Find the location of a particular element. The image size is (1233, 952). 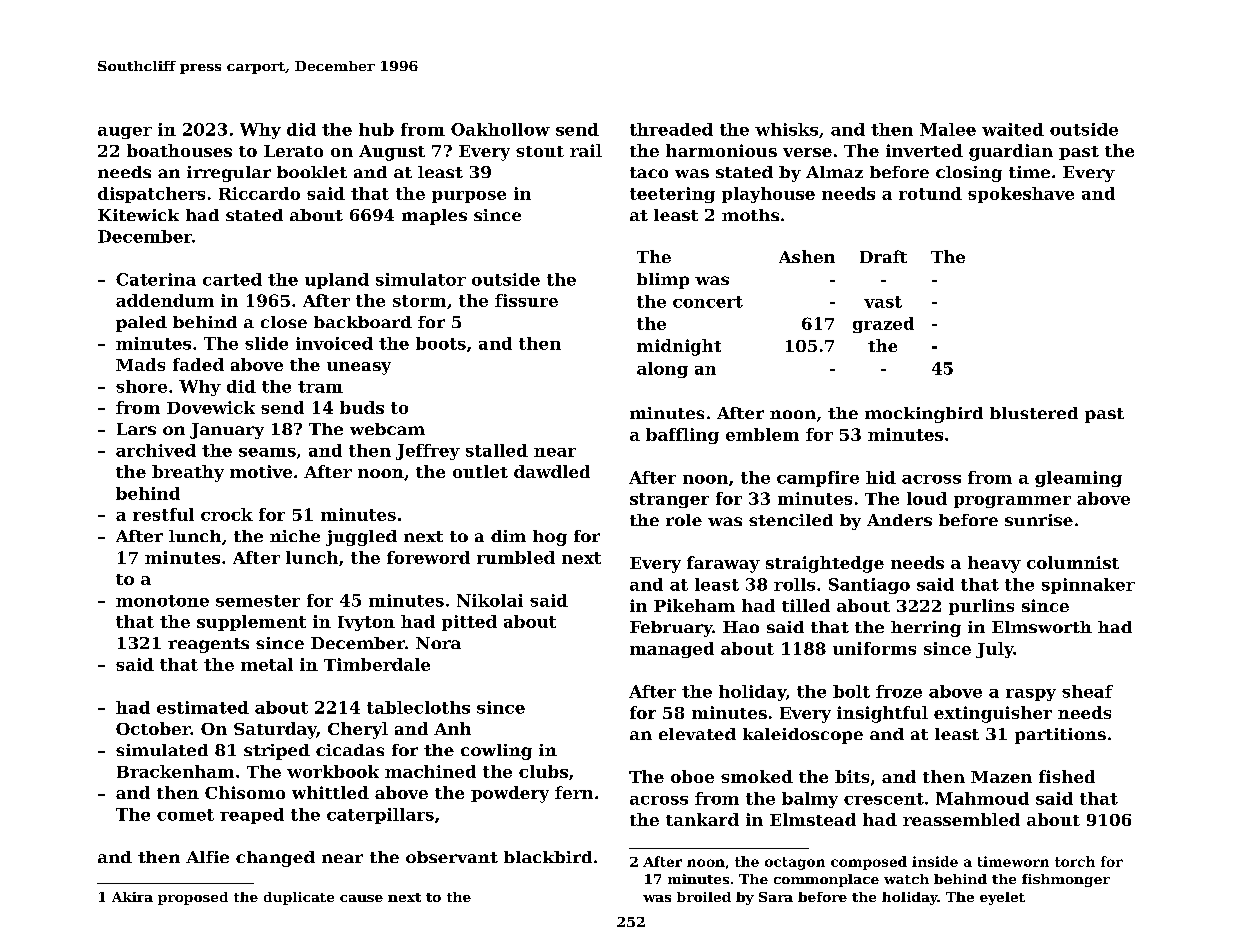

midnight is located at coordinates (679, 347).
